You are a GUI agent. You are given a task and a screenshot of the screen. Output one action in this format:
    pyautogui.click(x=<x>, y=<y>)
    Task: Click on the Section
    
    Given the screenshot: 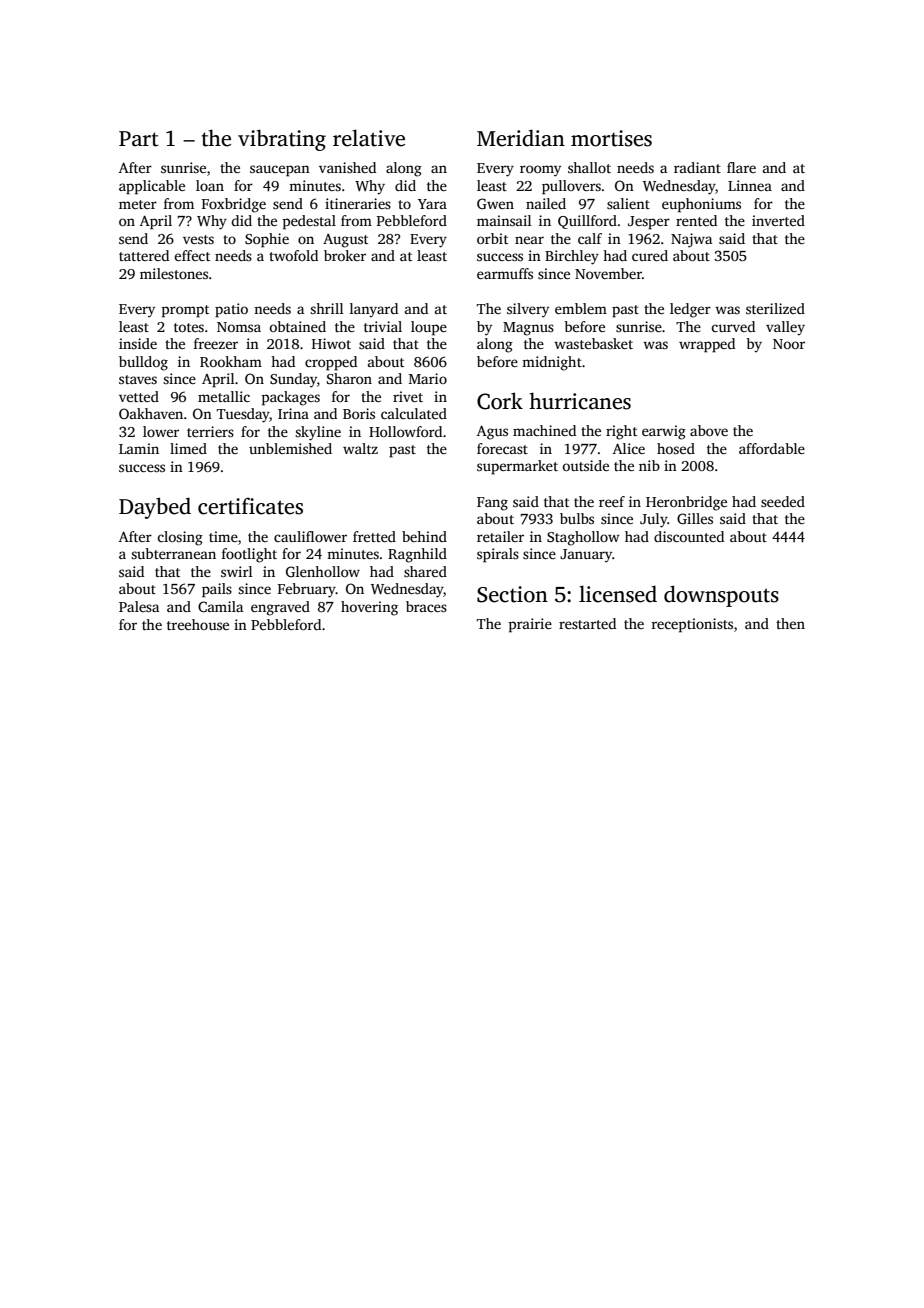 What is the action you would take?
    pyautogui.click(x=512, y=594)
